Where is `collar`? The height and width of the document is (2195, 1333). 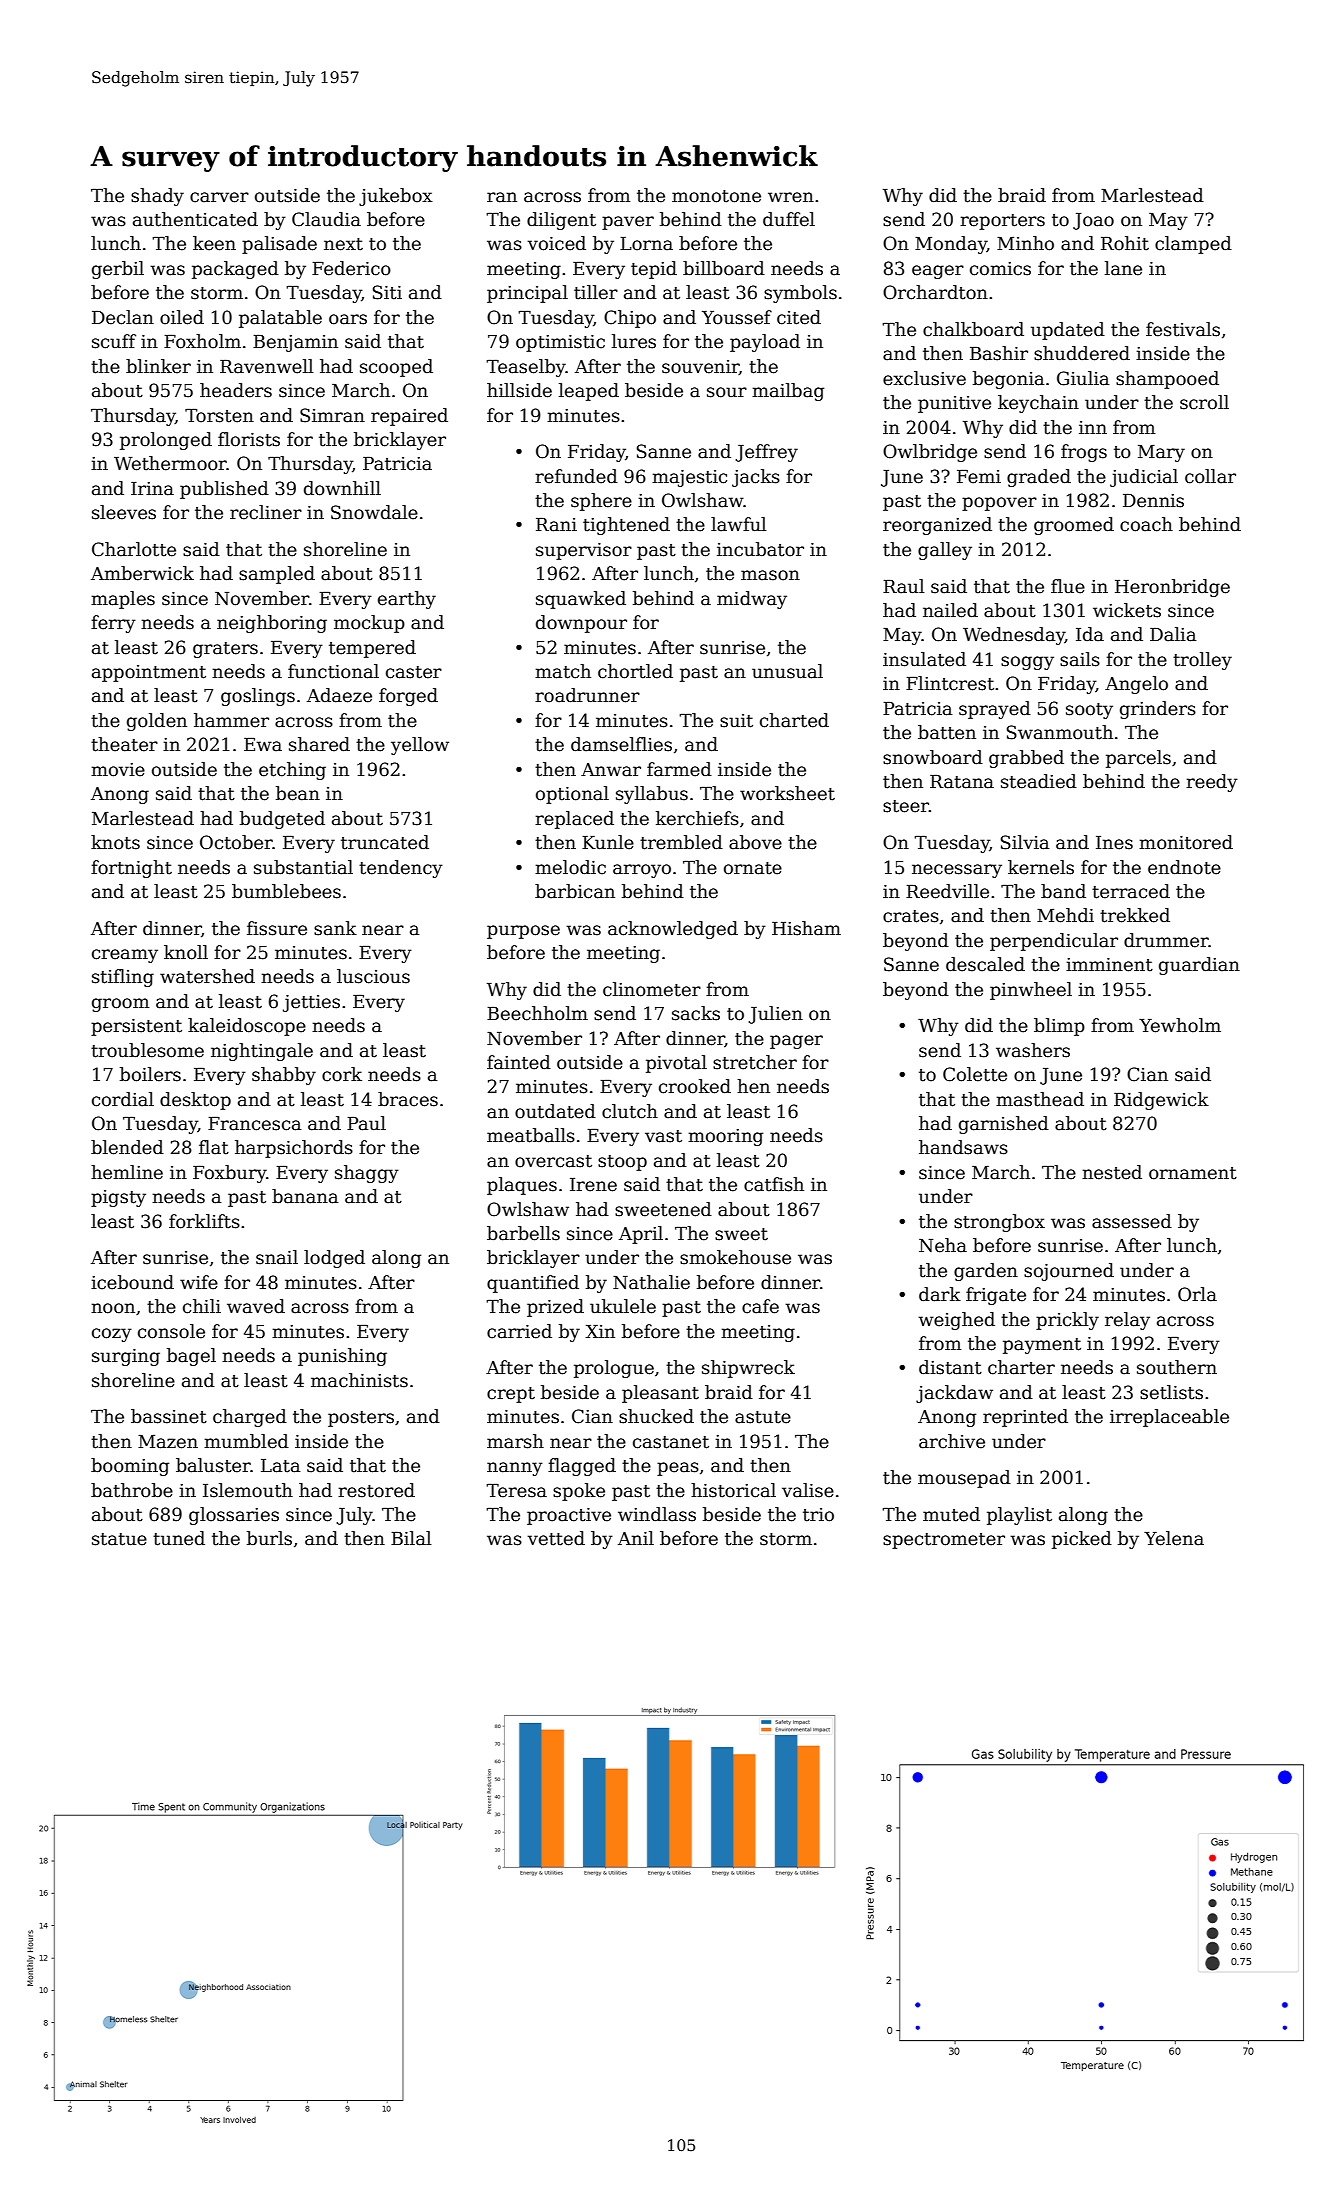 collar is located at coordinates (1210, 476).
